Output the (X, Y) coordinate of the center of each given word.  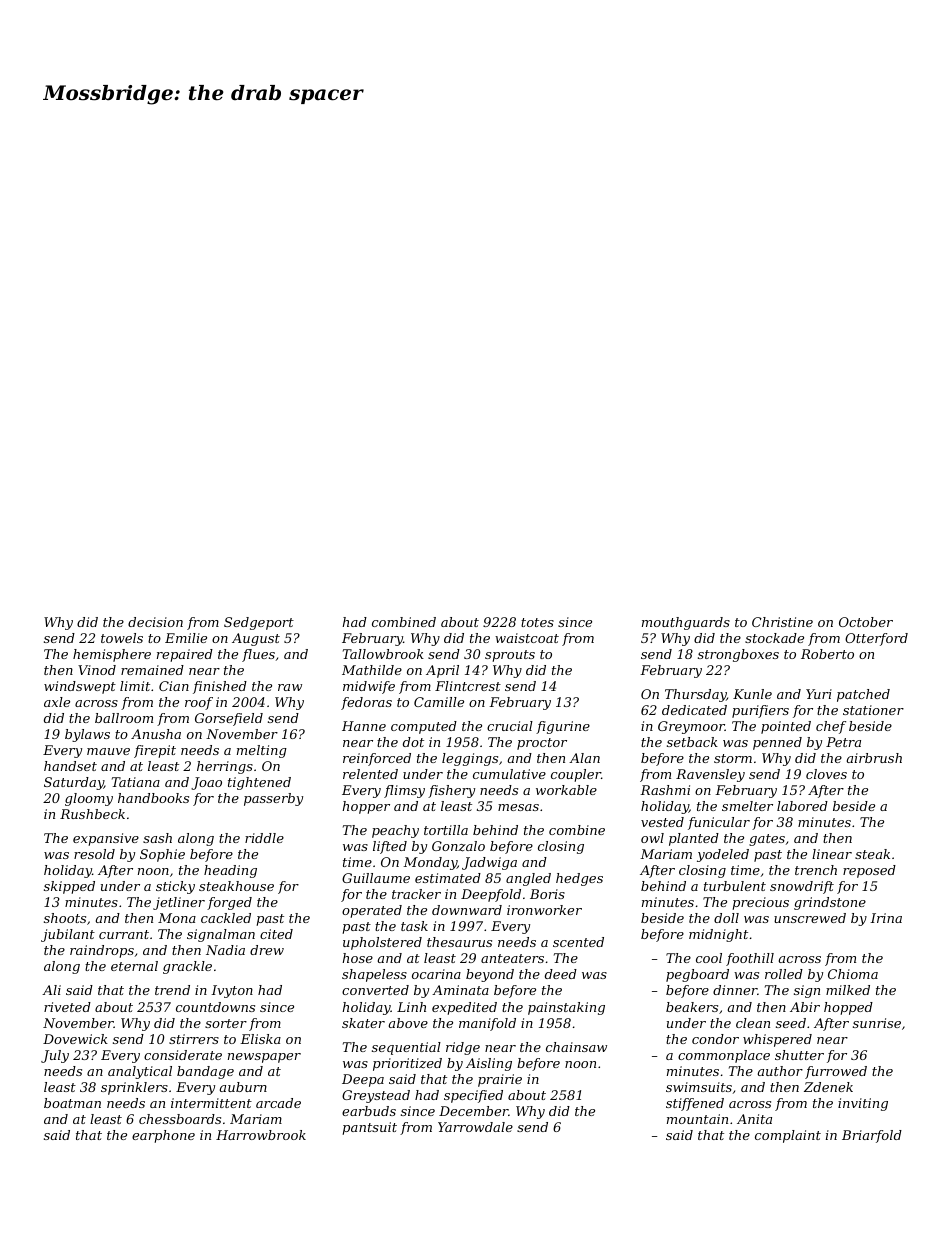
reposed (869, 871)
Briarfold (872, 1136)
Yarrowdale (475, 1127)
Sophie (162, 855)
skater (363, 1023)
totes (537, 622)
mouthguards (686, 623)
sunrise (877, 1023)
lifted (390, 847)
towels (122, 638)
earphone (163, 1136)
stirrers (194, 1039)
